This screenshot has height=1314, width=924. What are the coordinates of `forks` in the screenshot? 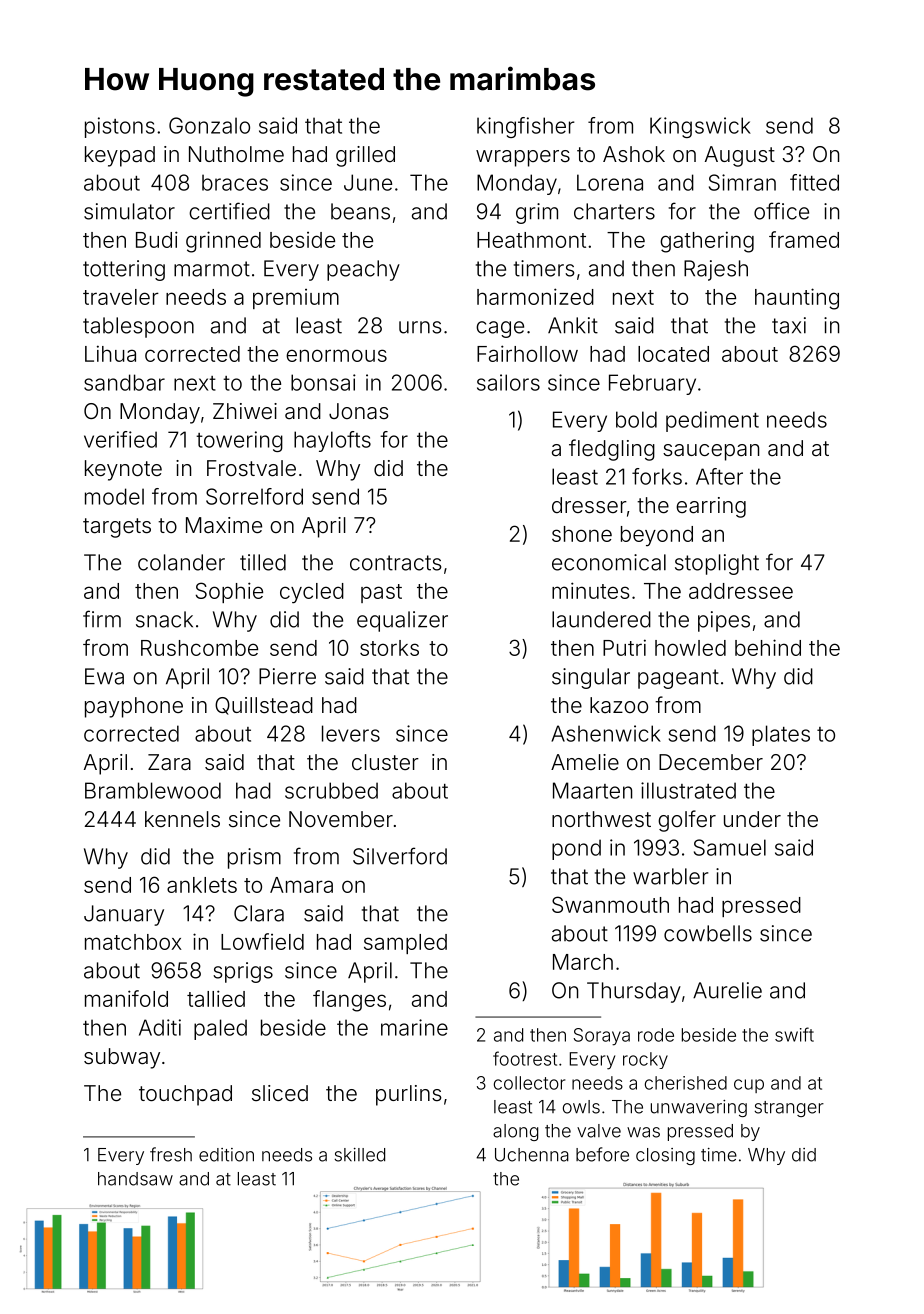 It's located at (657, 476).
